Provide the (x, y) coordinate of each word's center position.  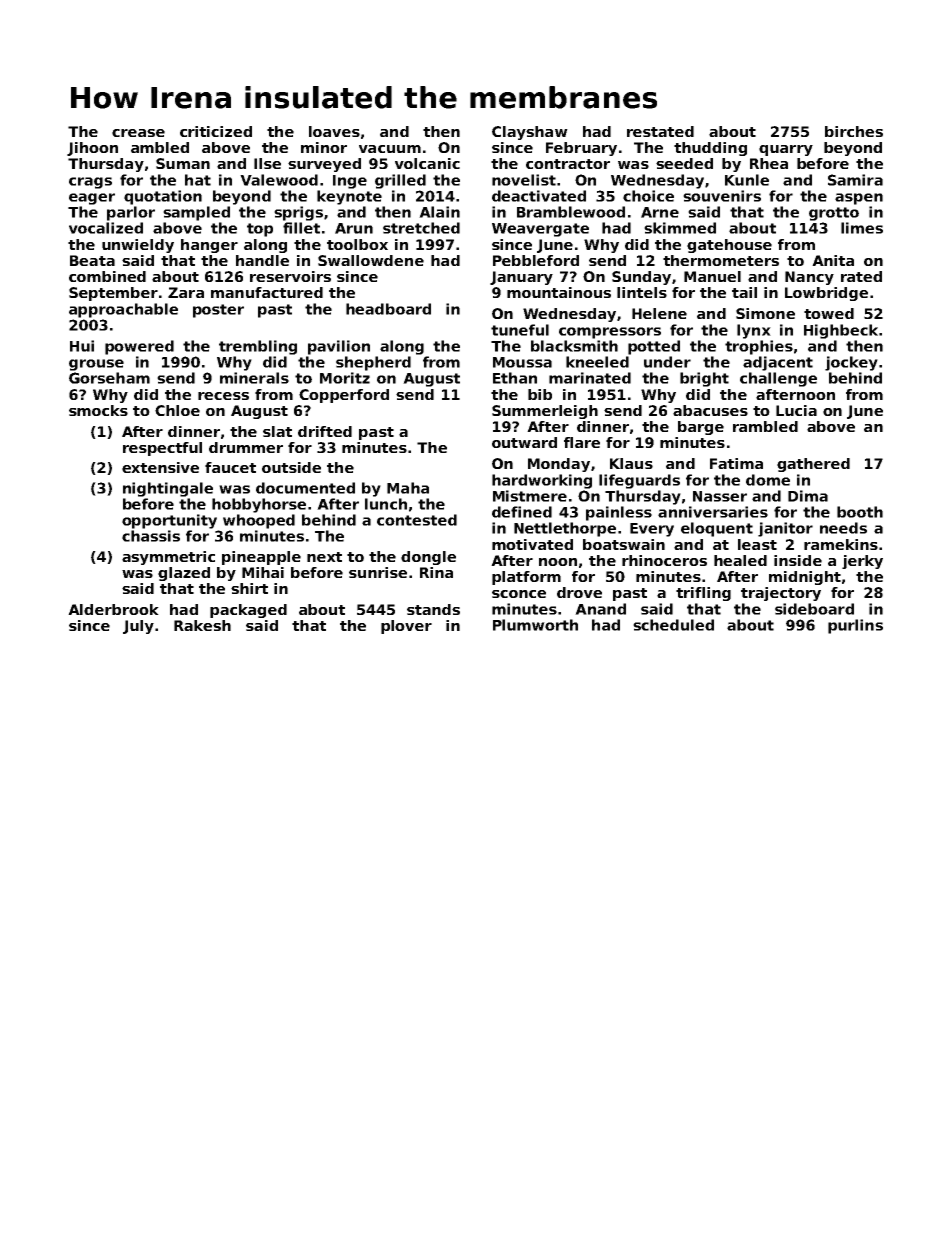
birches (854, 131)
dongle (428, 558)
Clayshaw (530, 133)
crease (138, 133)
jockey (851, 363)
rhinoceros (664, 560)
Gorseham (109, 378)
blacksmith (574, 346)
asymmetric (168, 558)
